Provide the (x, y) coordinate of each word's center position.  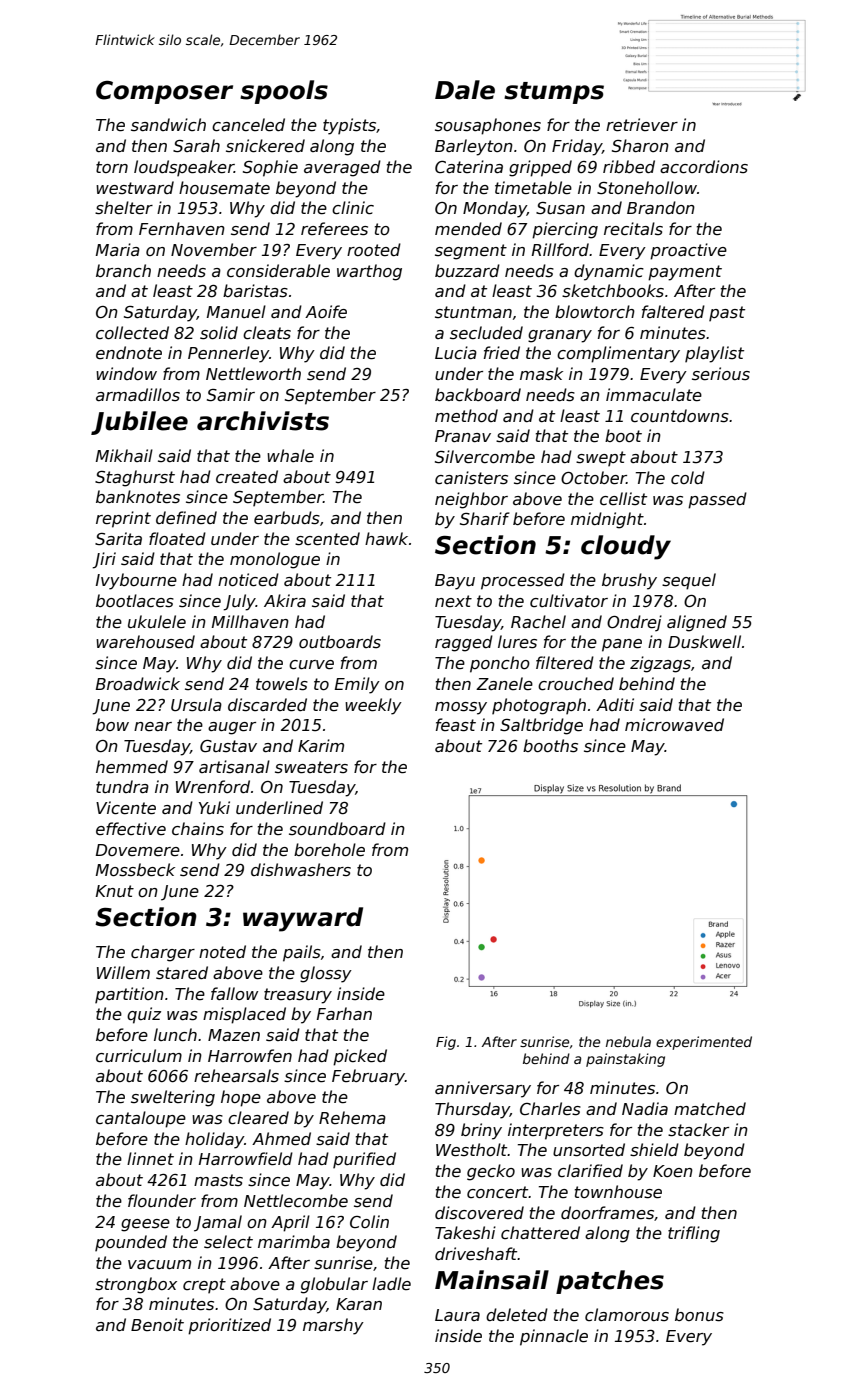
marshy (333, 1326)
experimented (704, 1043)
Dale (465, 90)
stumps (554, 93)
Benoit (157, 1324)
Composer (164, 92)
